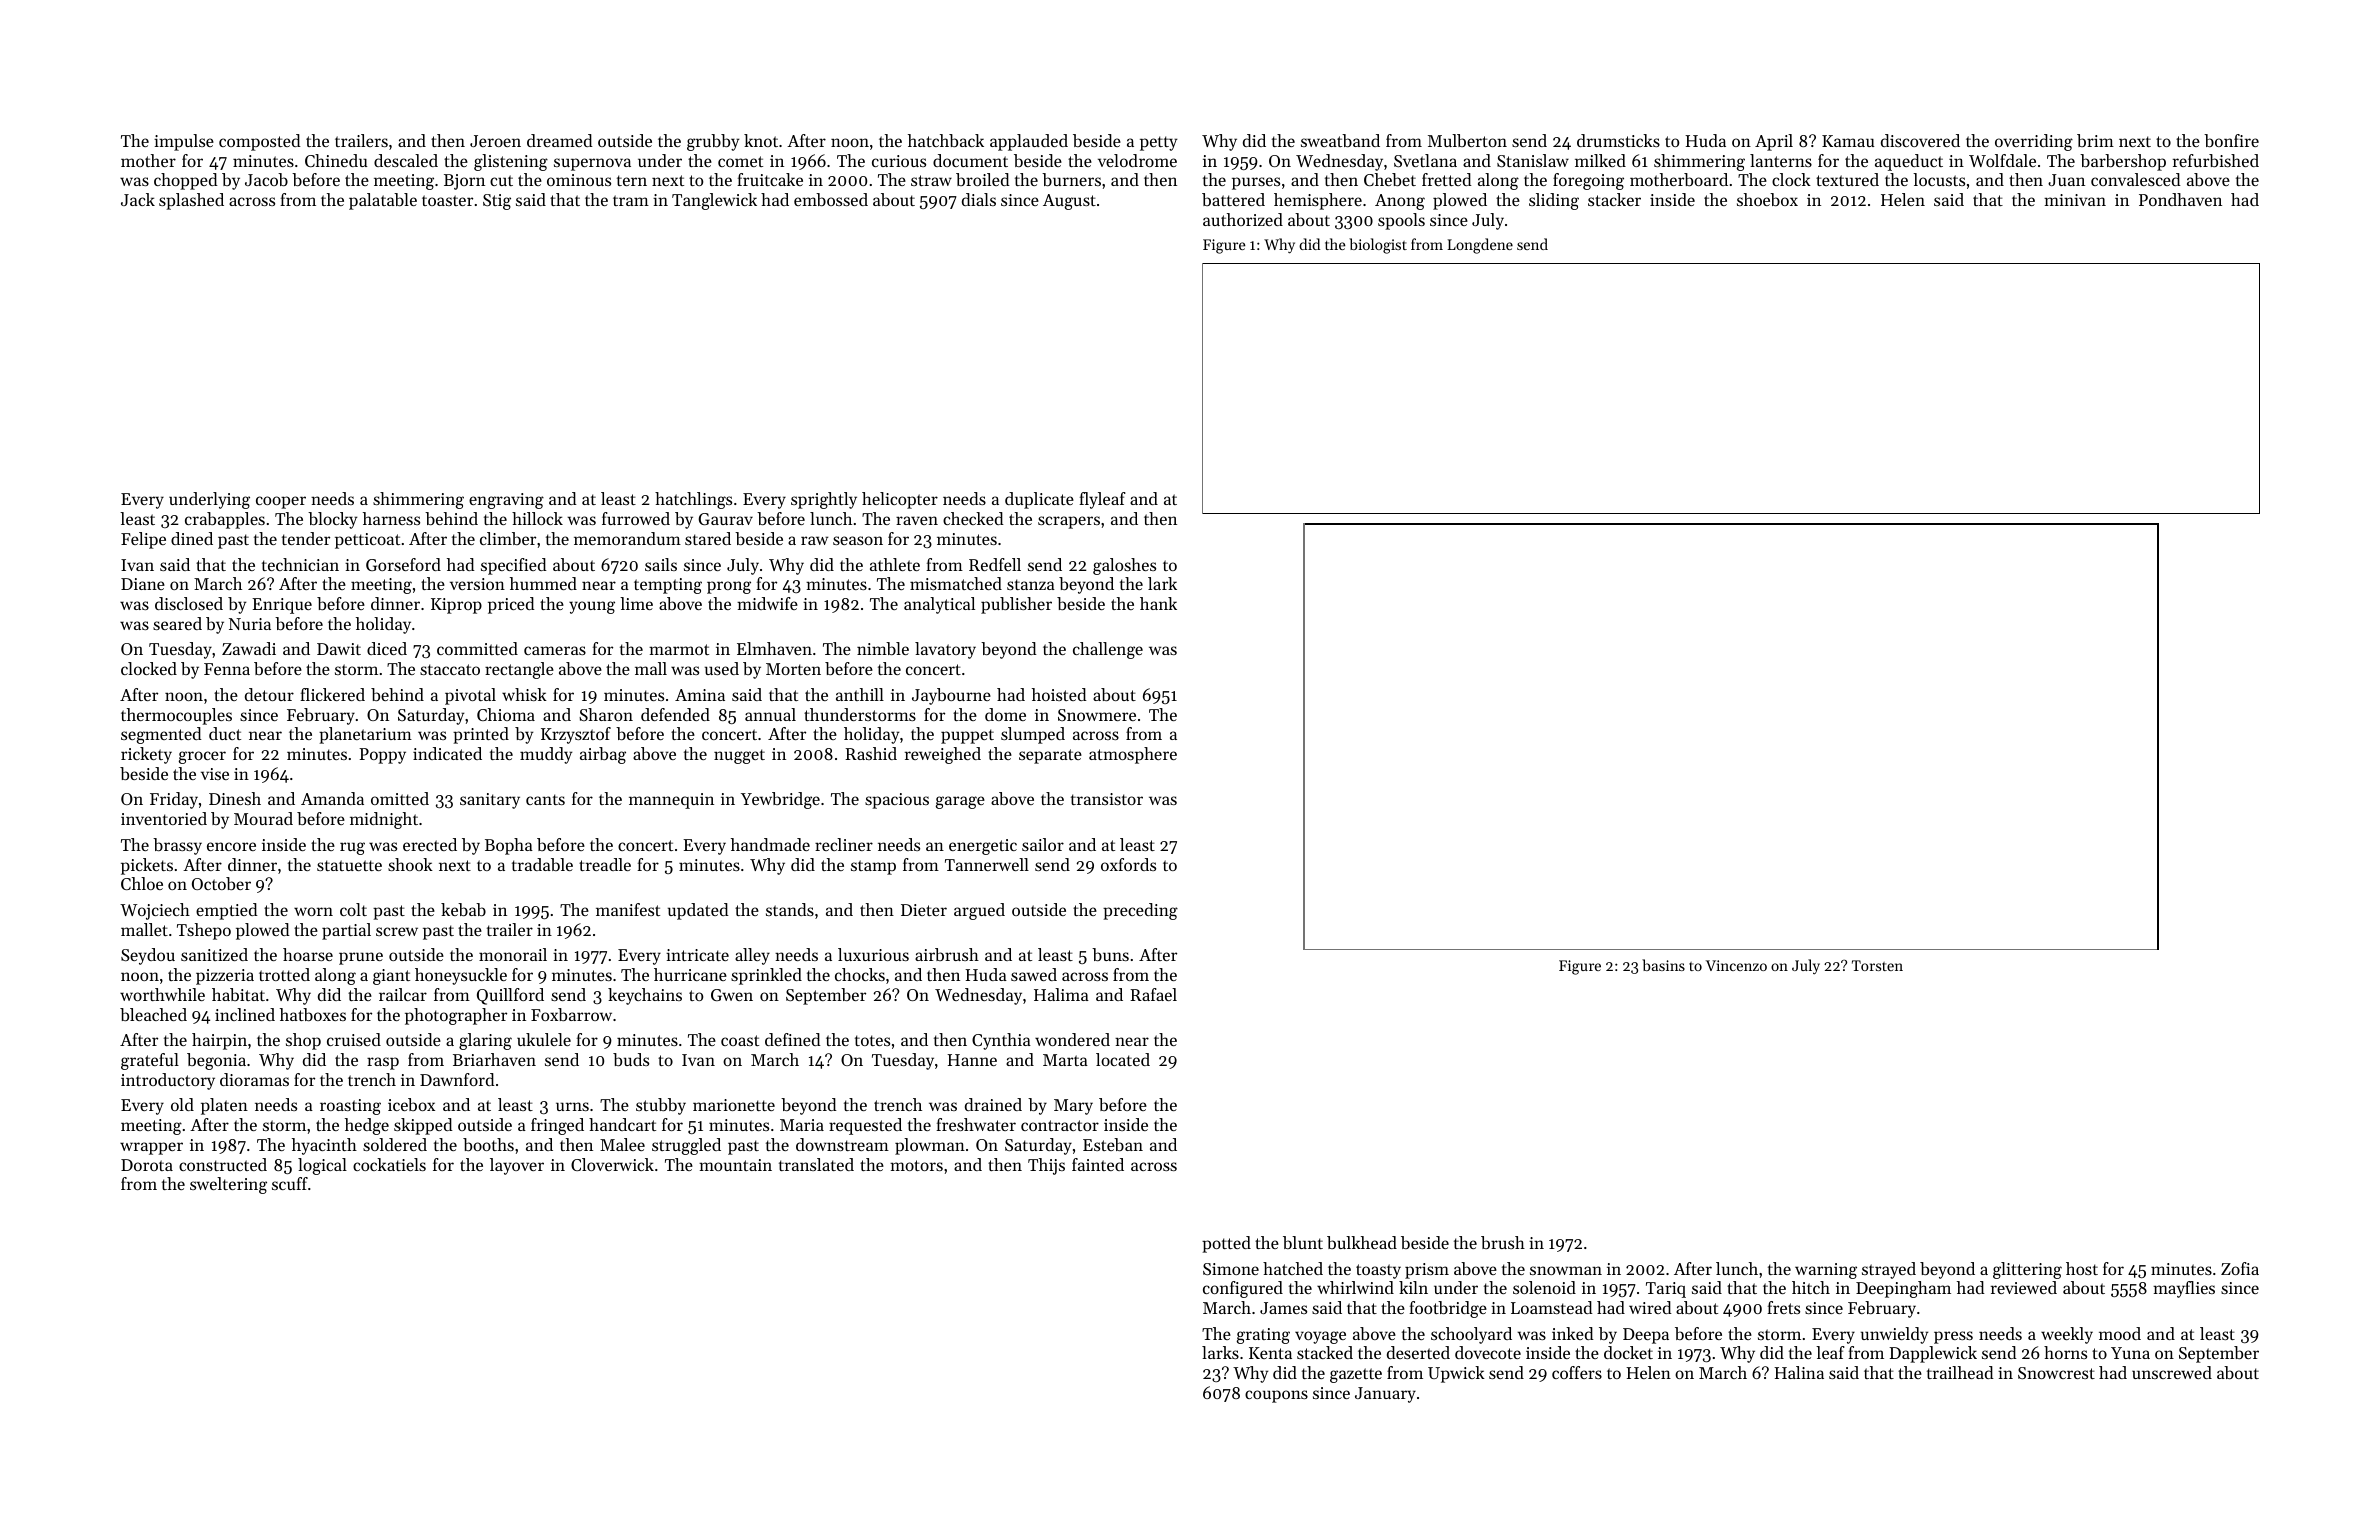 The width and height of the document is (2380, 1540). What do you see at coordinates (1276, 1396) in the document?
I see `coupons` at bounding box center [1276, 1396].
